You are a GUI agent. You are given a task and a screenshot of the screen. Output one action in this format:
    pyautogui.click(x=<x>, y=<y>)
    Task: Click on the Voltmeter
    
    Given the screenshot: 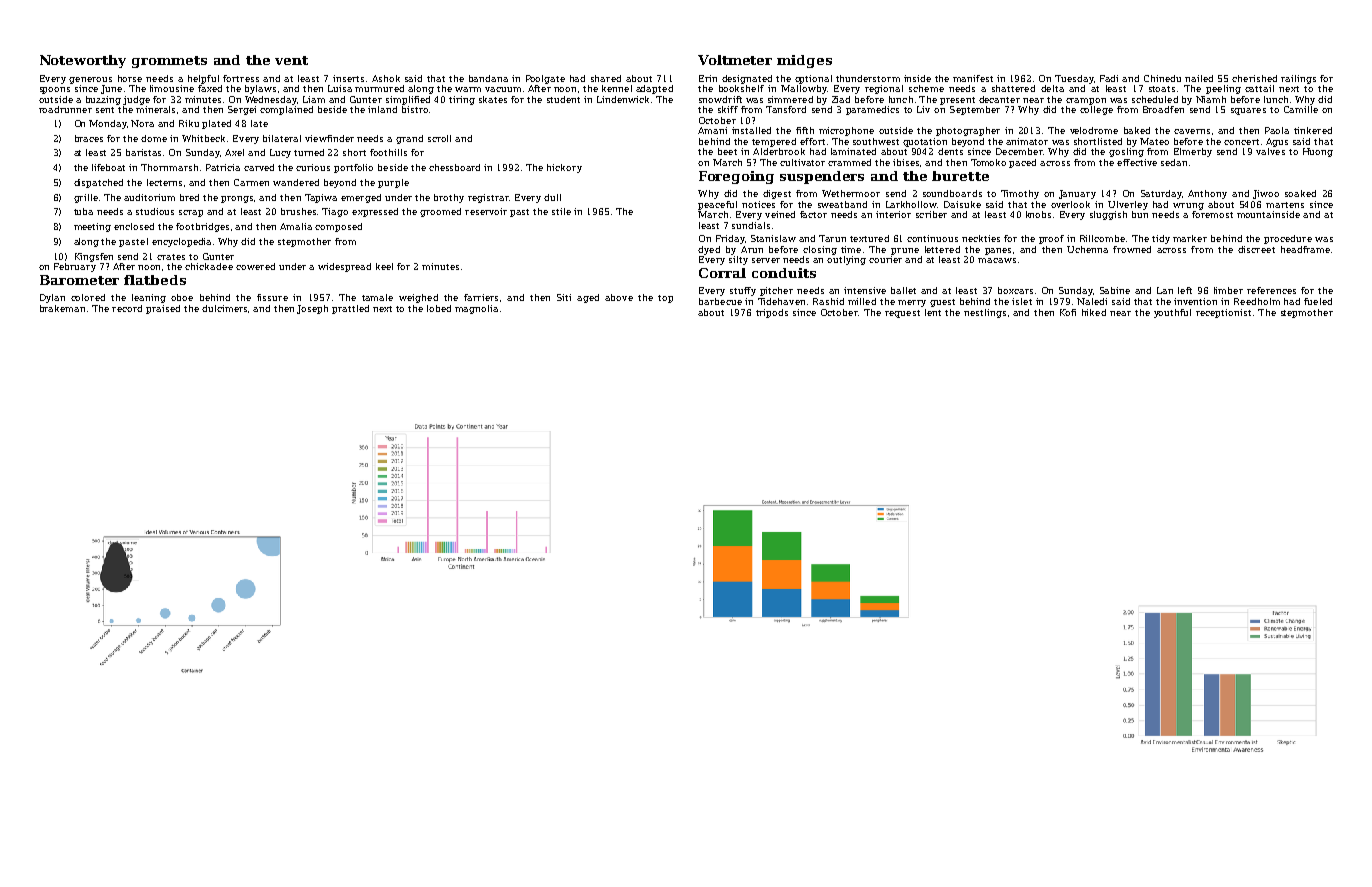 What is the action you would take?
    pyautogui.click(x=735, y=60)
